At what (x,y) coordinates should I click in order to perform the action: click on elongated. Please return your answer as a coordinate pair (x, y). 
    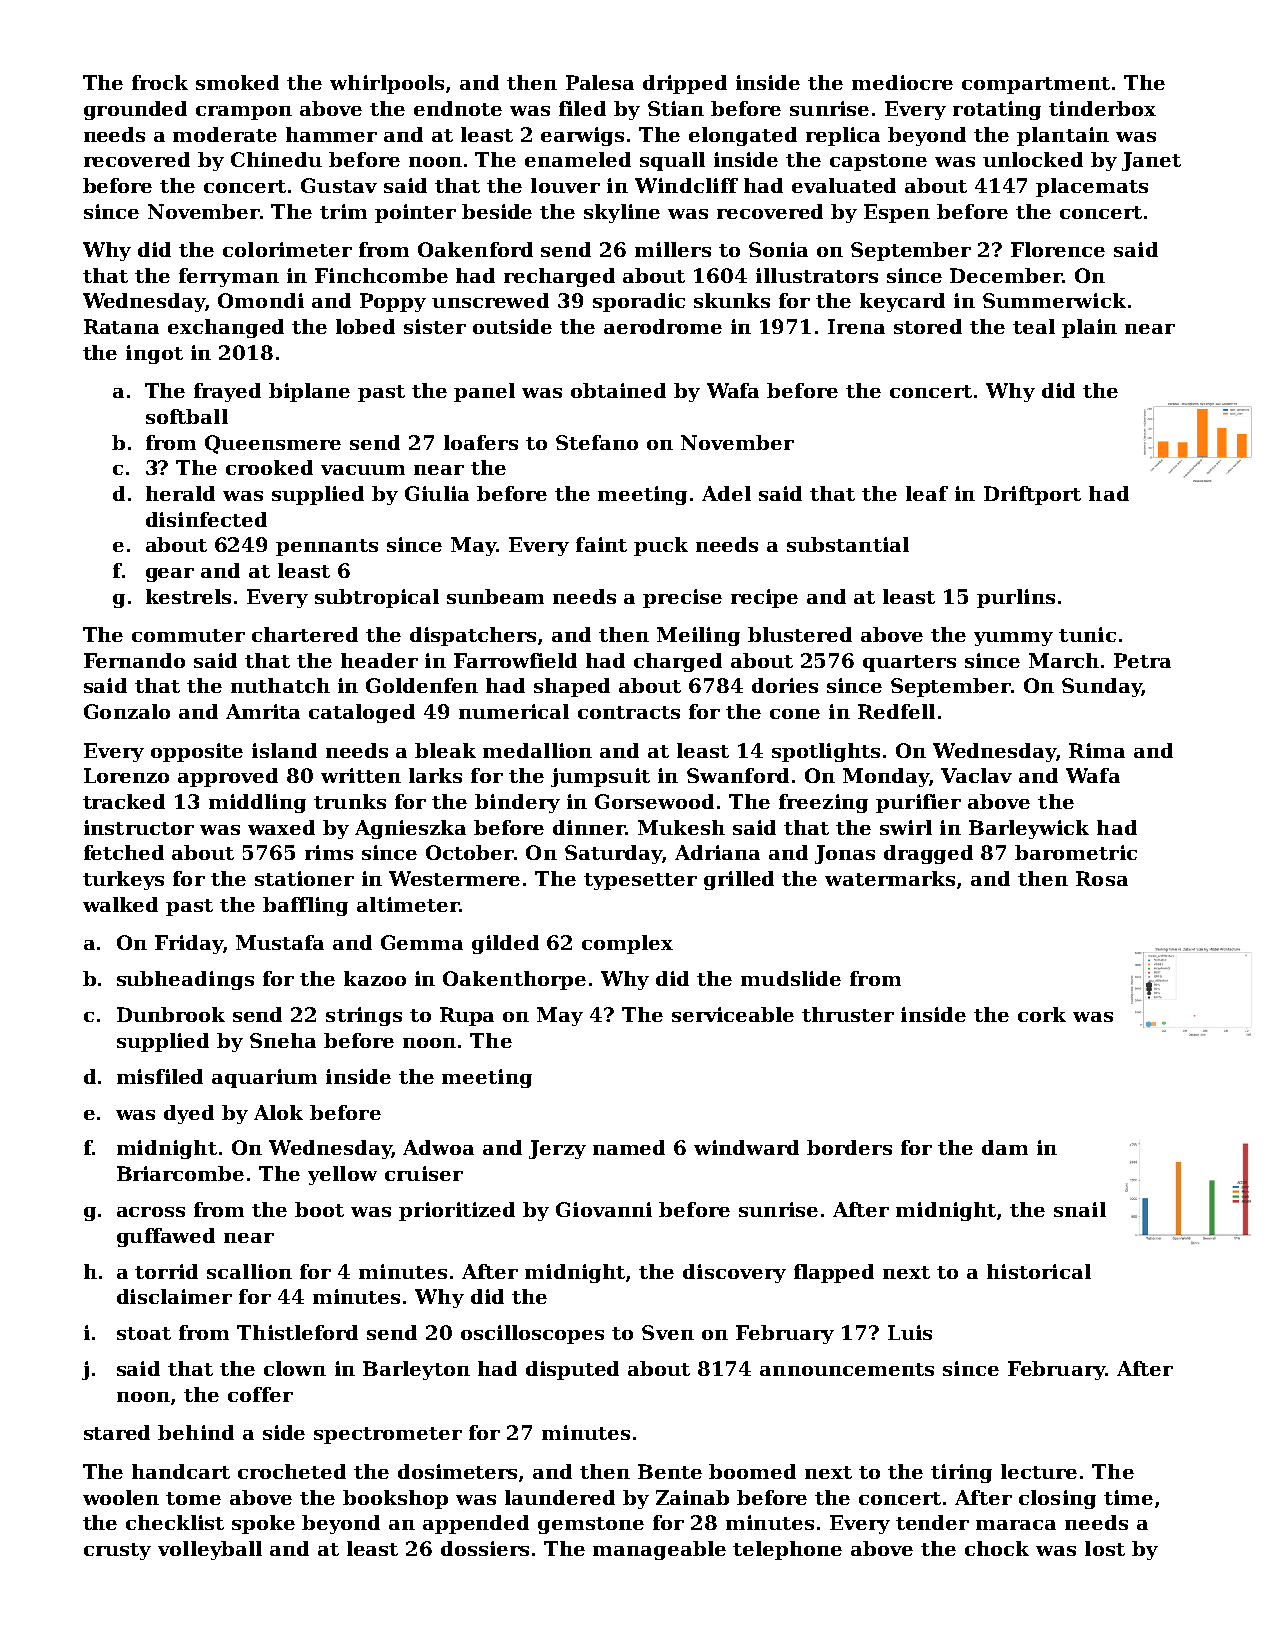
    Looking at the image, I should click on (743, 136).
